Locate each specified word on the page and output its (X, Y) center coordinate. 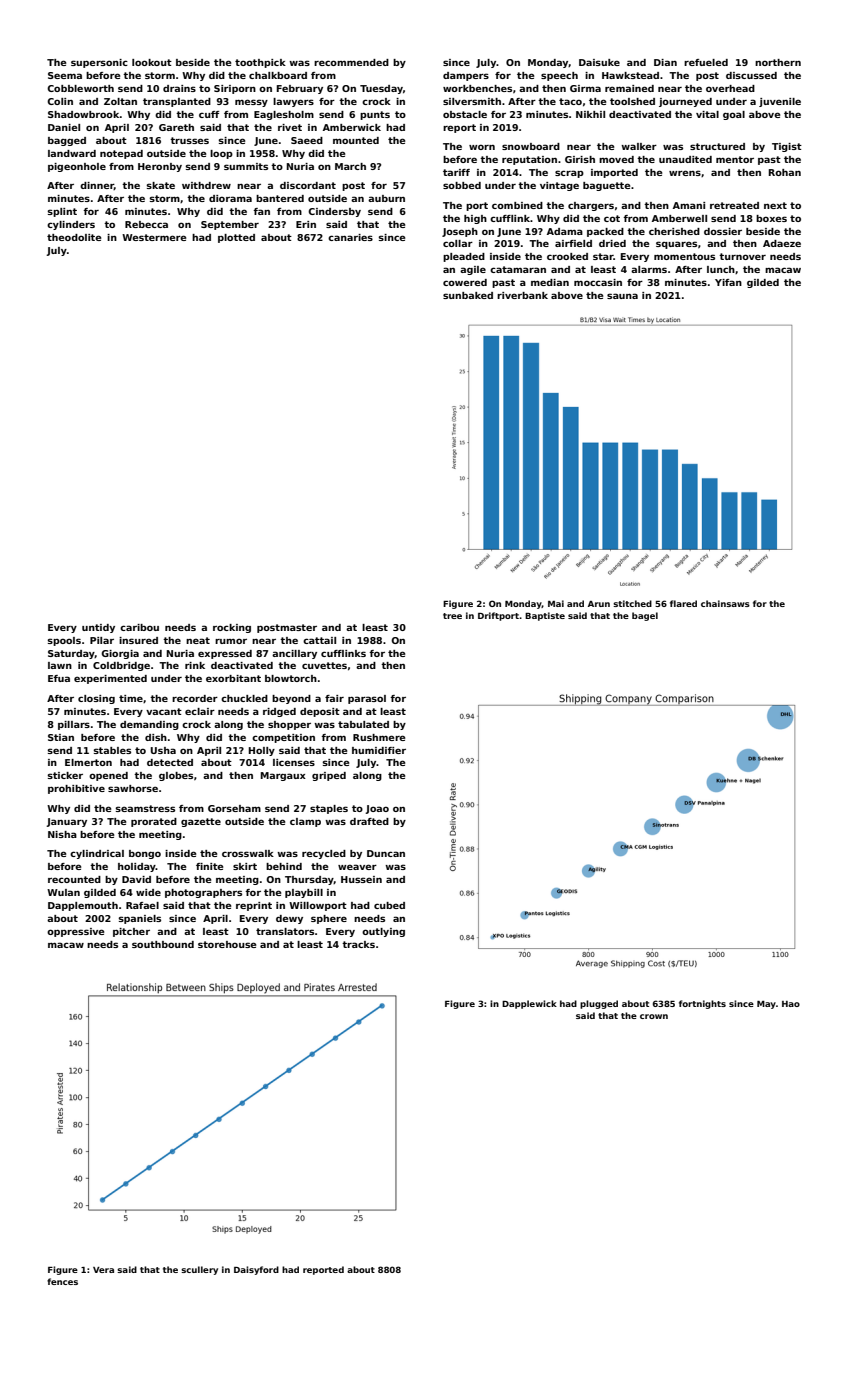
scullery (199, 1270)
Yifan (728, 282)
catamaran (518, 269)
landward (72, 153)
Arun (599, 604)
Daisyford (256, 1270)
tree (452, 616)
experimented (110, 679)
